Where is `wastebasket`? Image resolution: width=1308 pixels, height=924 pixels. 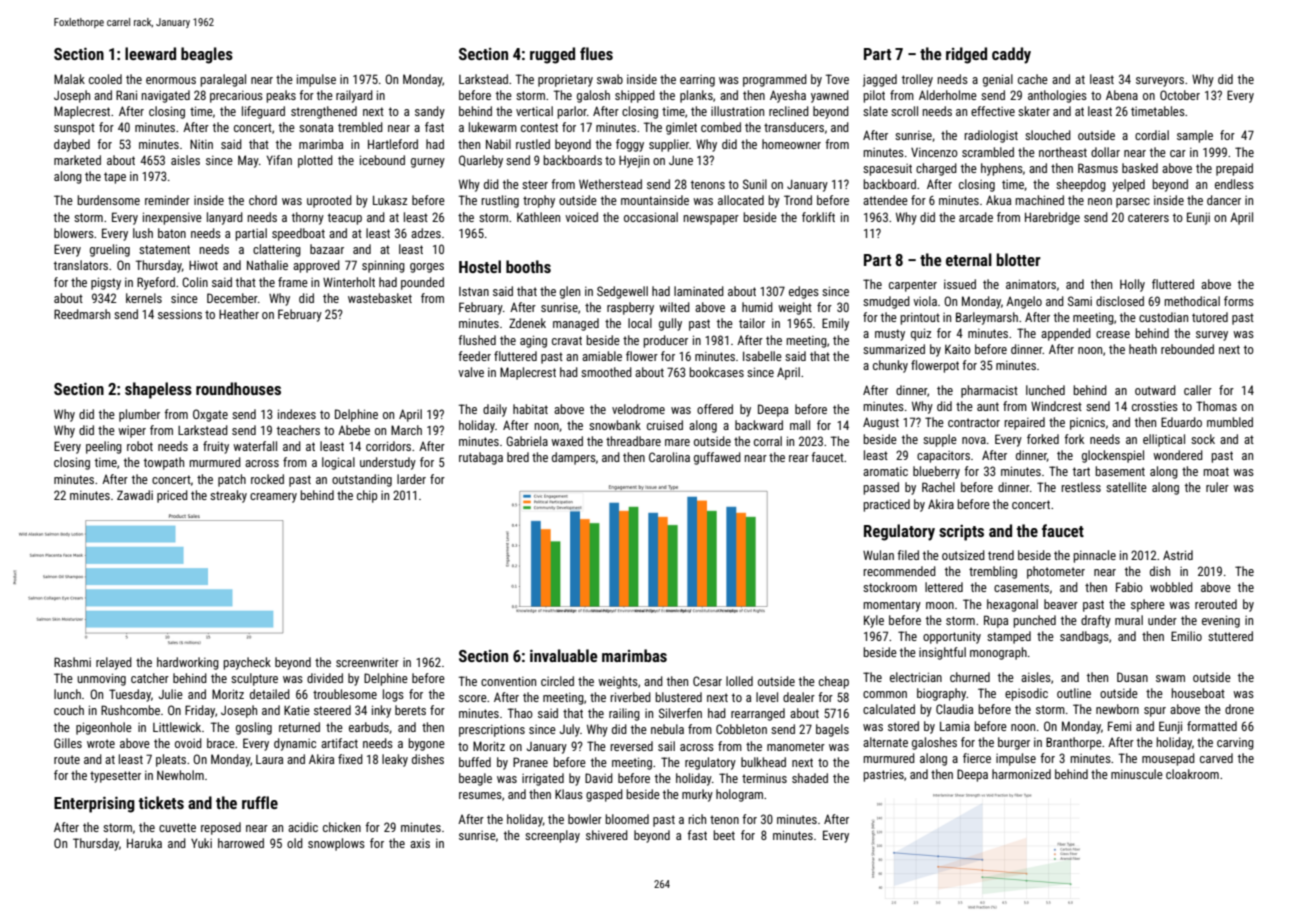
wastebasket is located at coordinates (380, 298).
